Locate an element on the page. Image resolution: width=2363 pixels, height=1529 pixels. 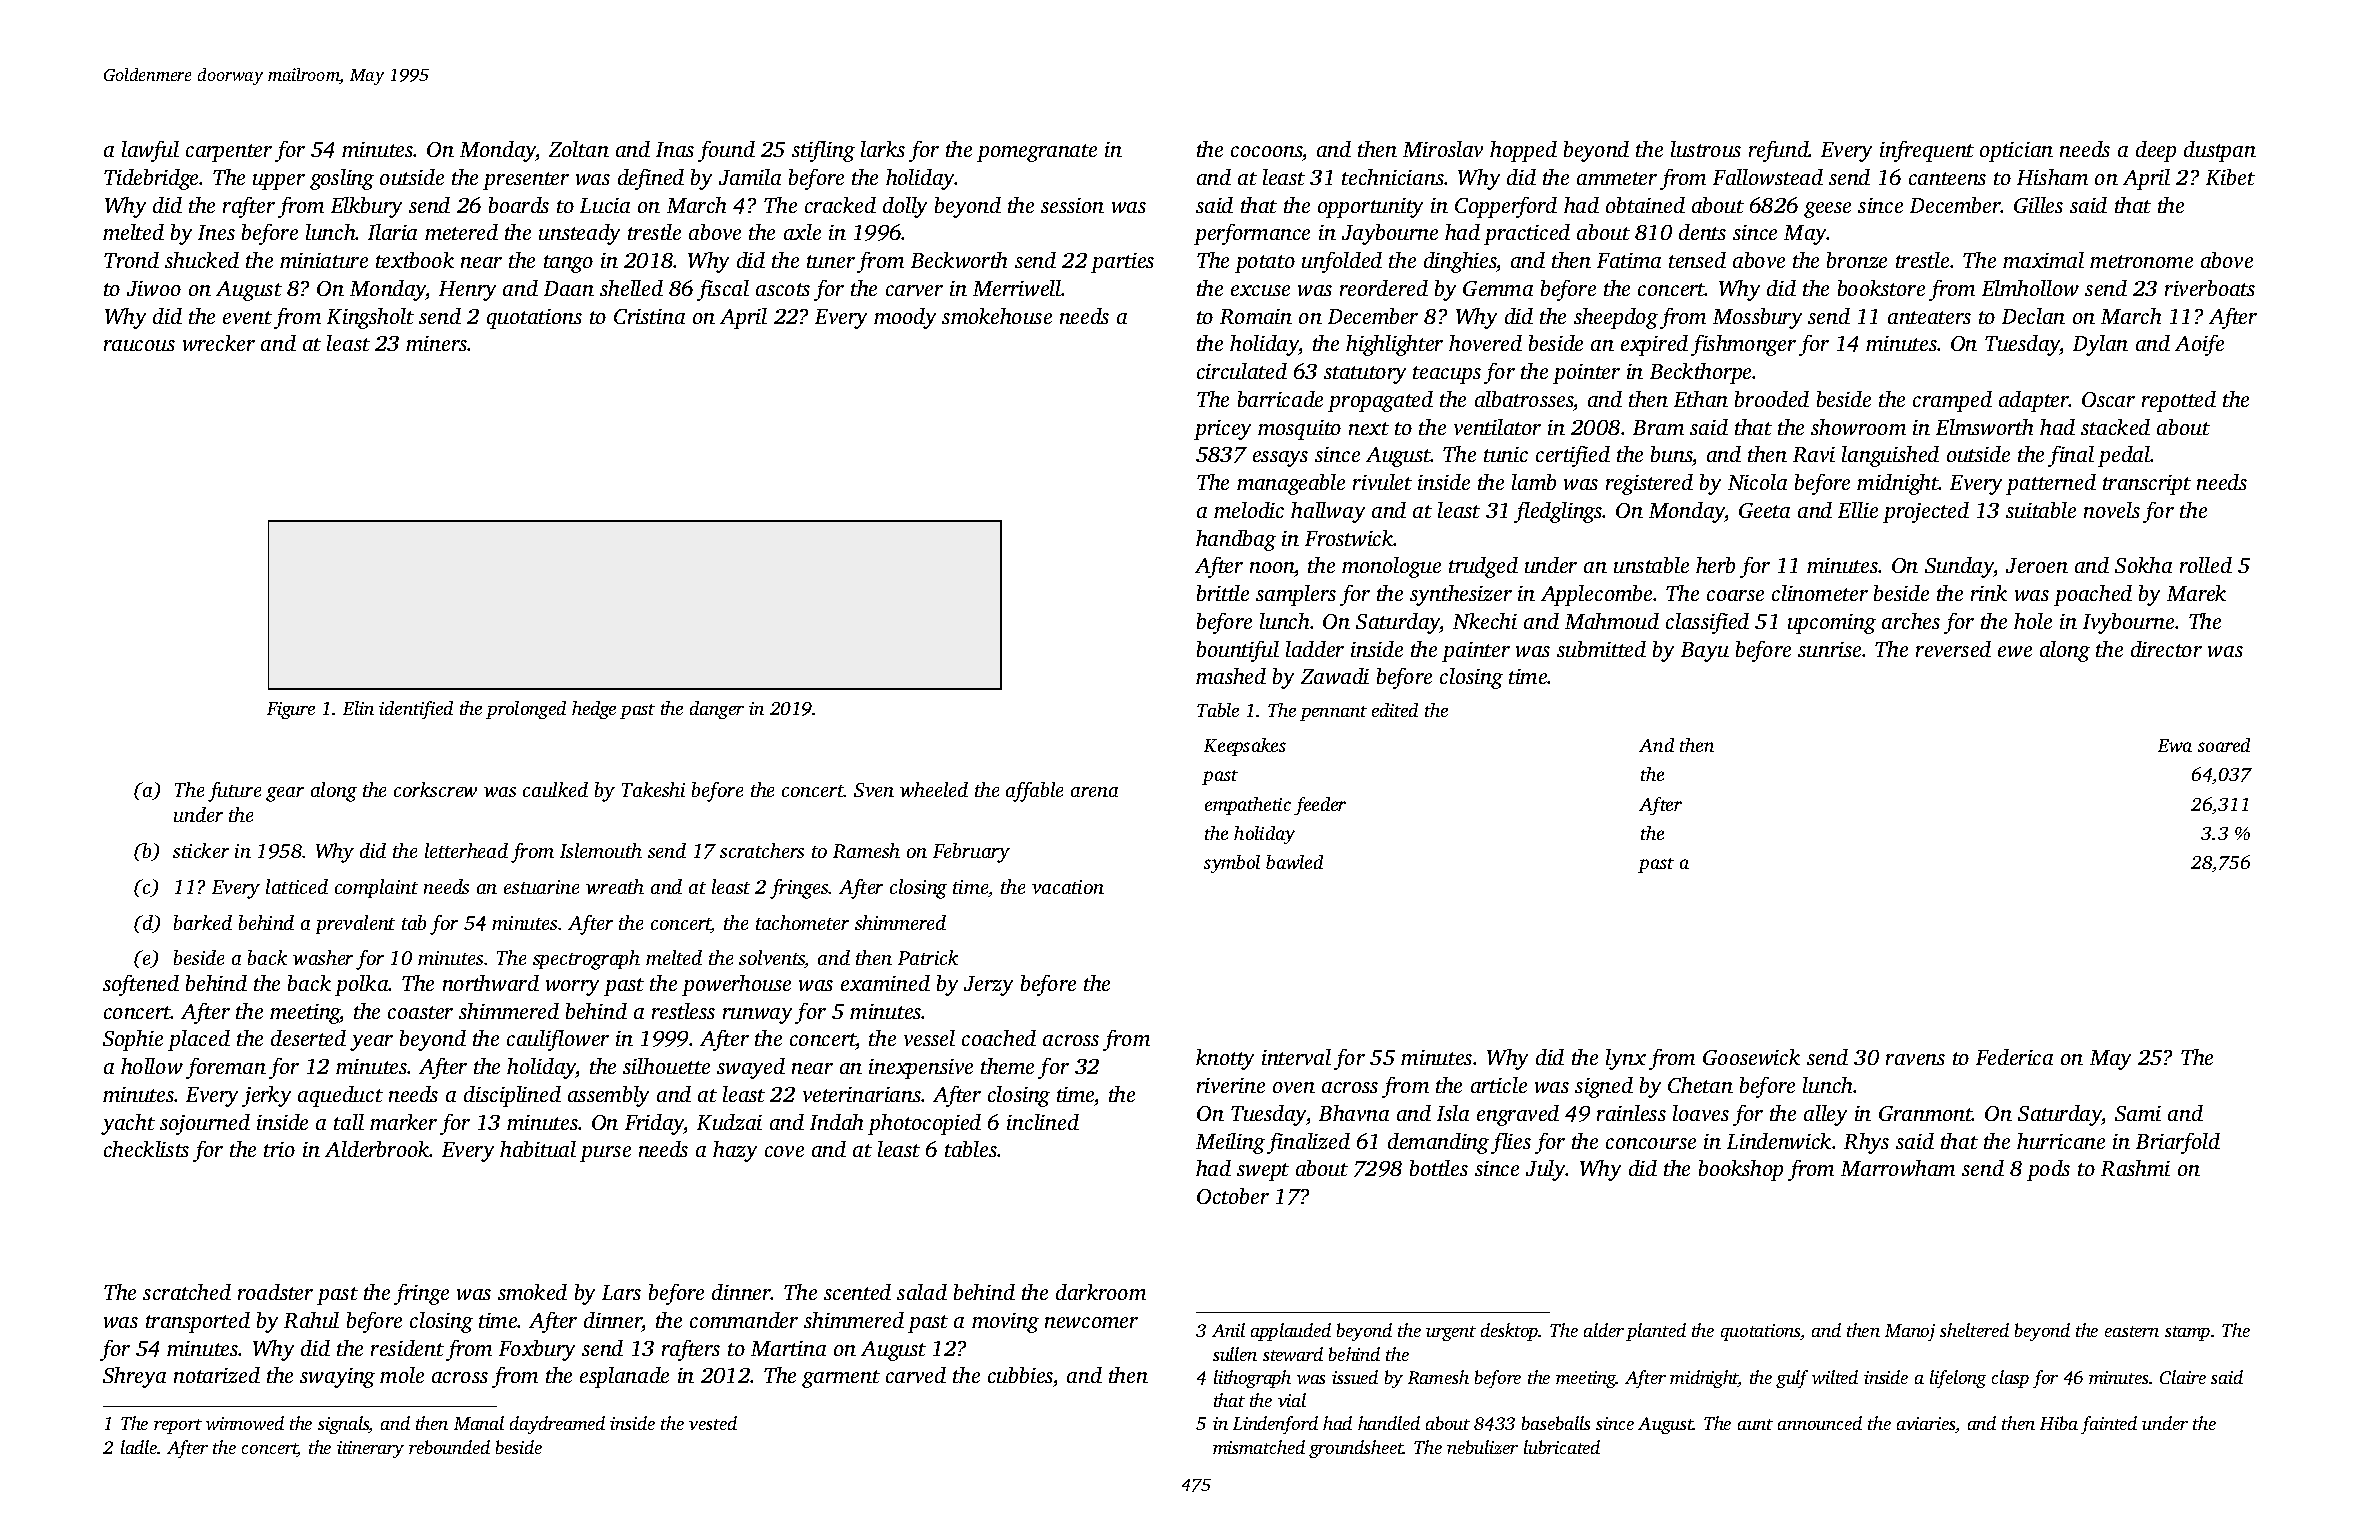
cocoons is located at coordinates (1267, 151).
